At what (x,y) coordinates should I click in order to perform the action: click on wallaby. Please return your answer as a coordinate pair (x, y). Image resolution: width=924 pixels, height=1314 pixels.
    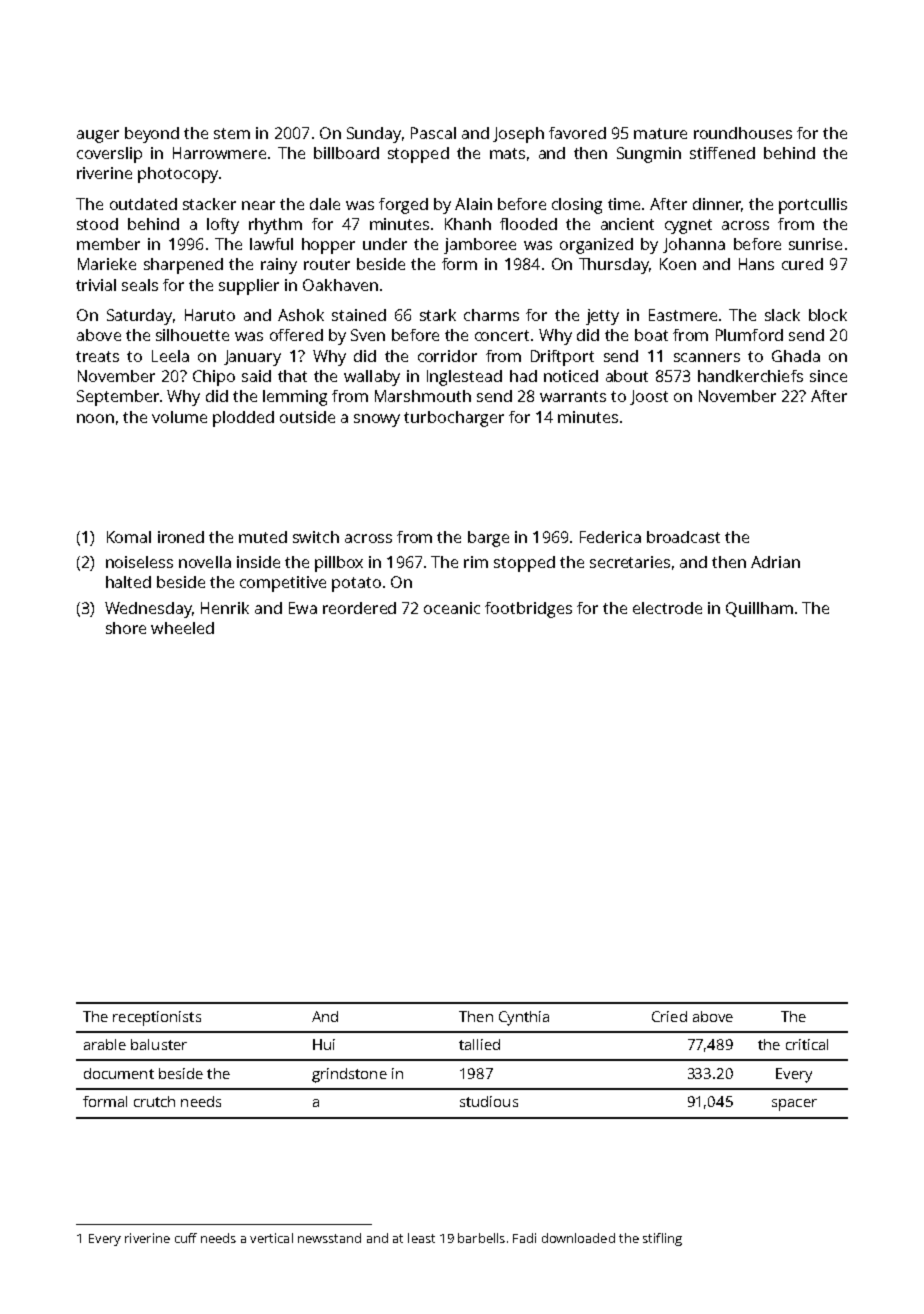
    Looking at the image, I should click on (372, 378).
